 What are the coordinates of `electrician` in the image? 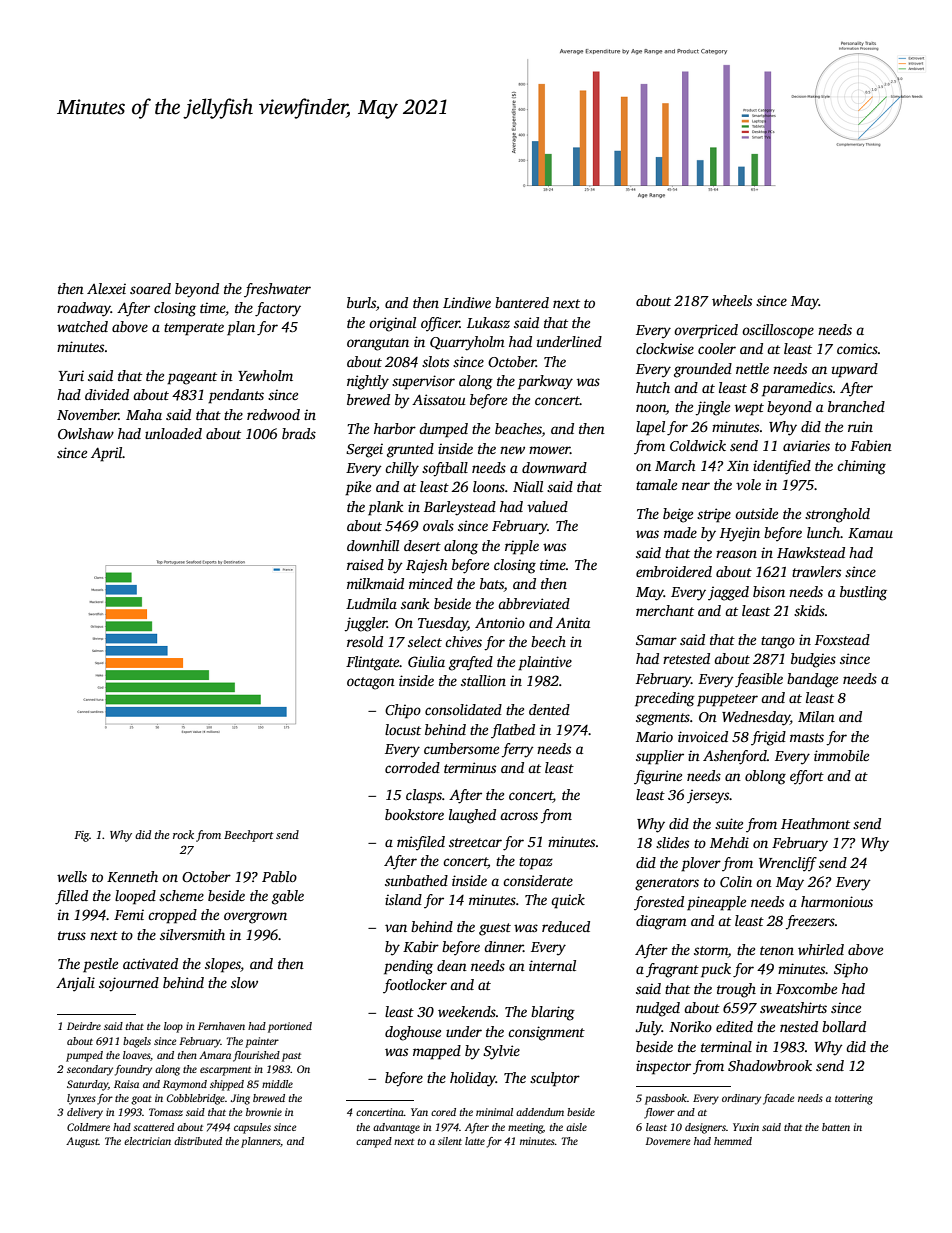 It's located at (147, 1141).
